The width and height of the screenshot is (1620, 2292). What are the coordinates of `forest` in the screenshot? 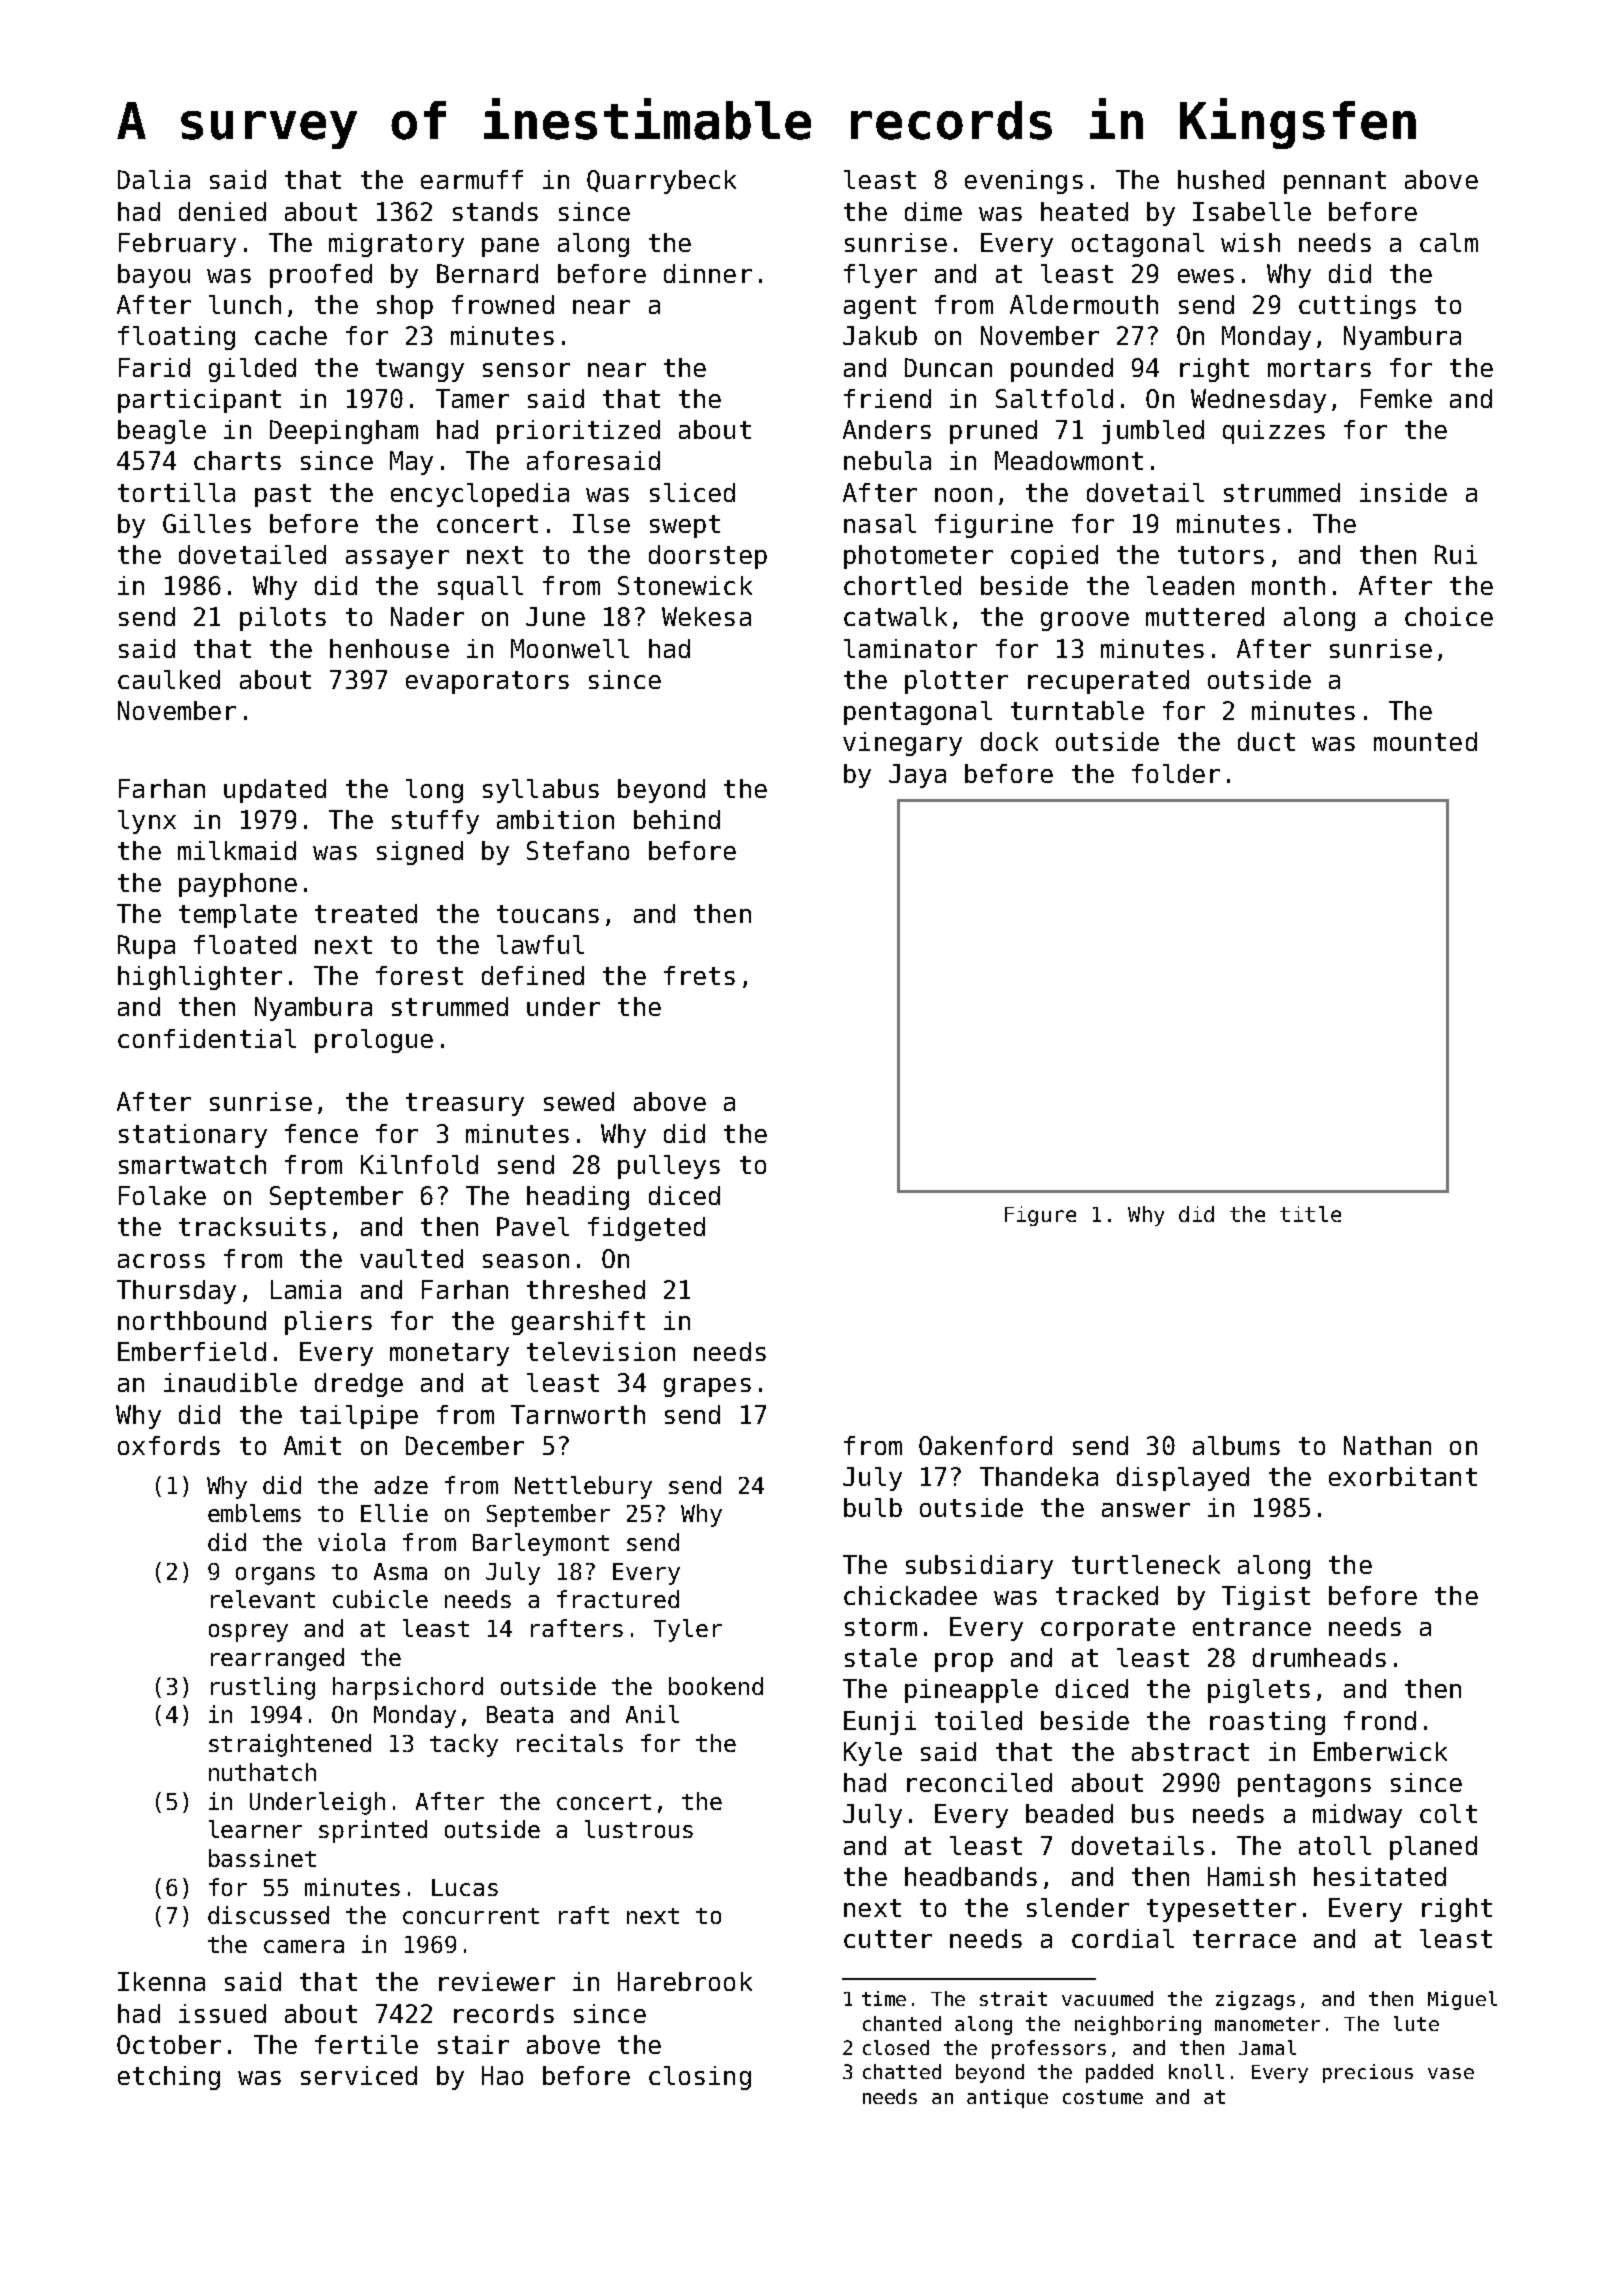 It's located at (419, 975).
